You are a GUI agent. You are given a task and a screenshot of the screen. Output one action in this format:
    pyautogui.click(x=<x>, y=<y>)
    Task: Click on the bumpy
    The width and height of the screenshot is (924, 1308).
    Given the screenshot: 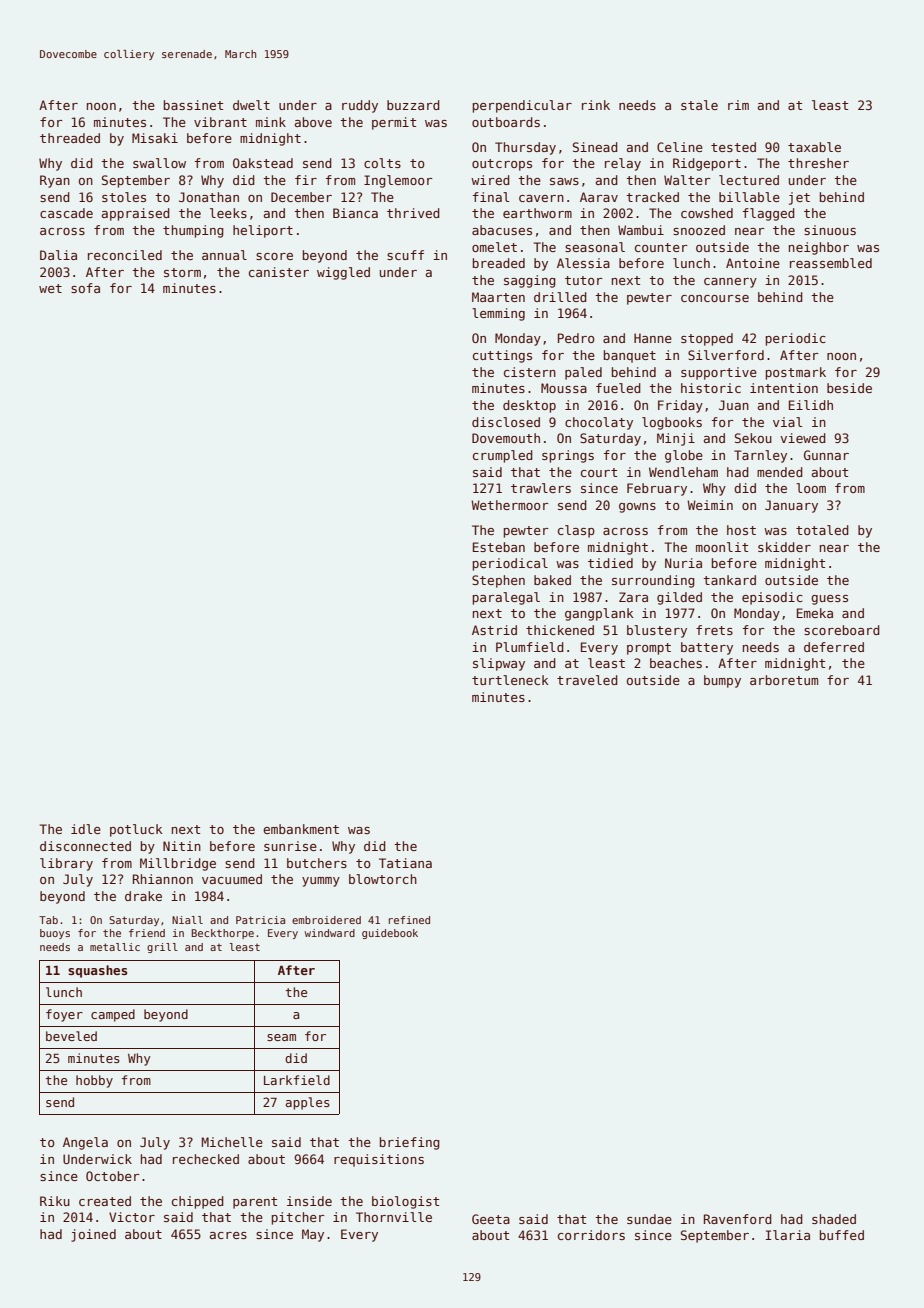 What is the action you would take?
    pyautogui.click(x=722, y=681)
